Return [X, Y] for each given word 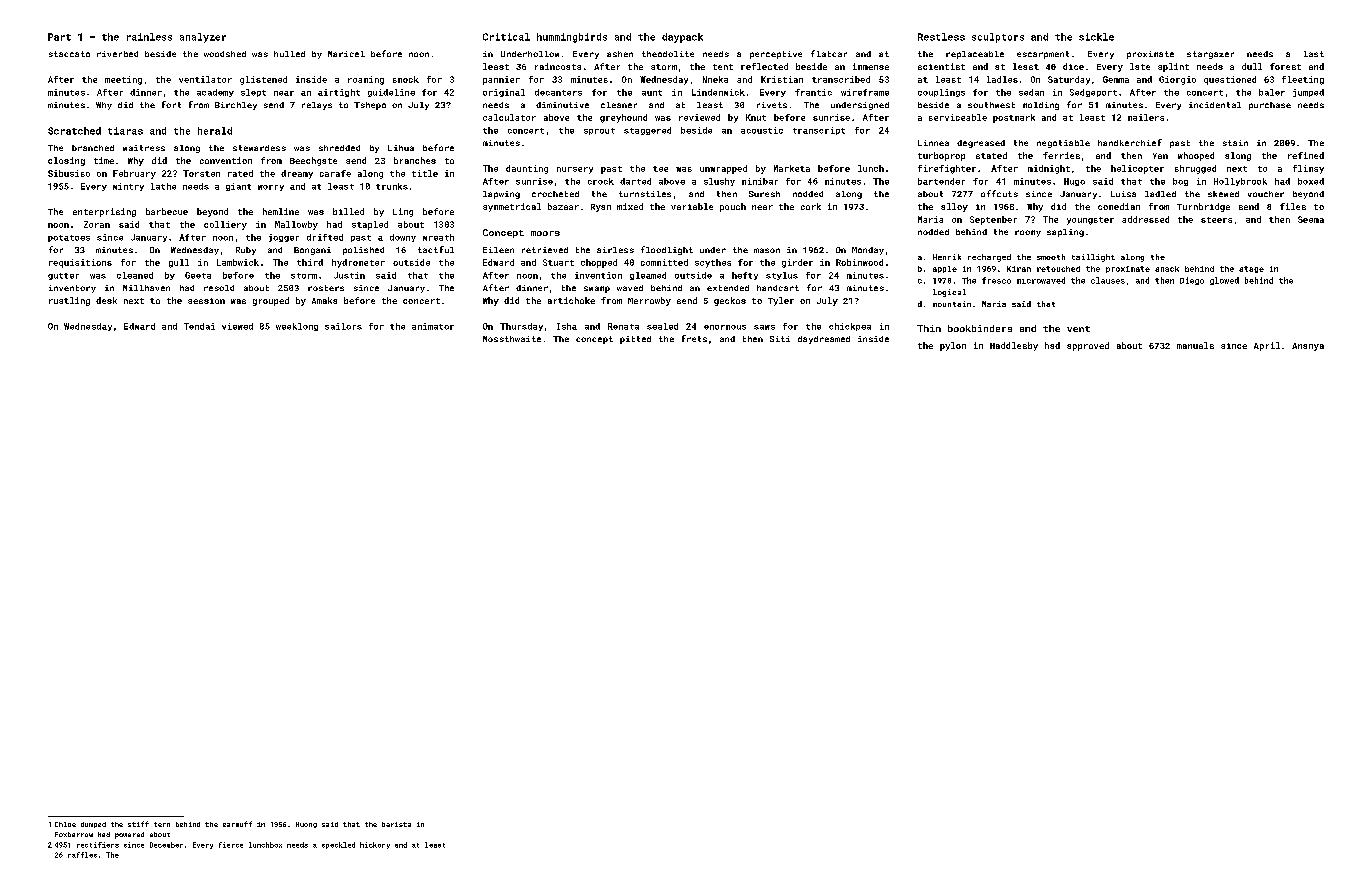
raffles [82, 855]
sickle [1096, 37]
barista [396, 824]
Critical [506, 37]
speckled [338, 845]
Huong [306, 825]
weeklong [297, 327]
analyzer [203, 38]
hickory [375, 845]
